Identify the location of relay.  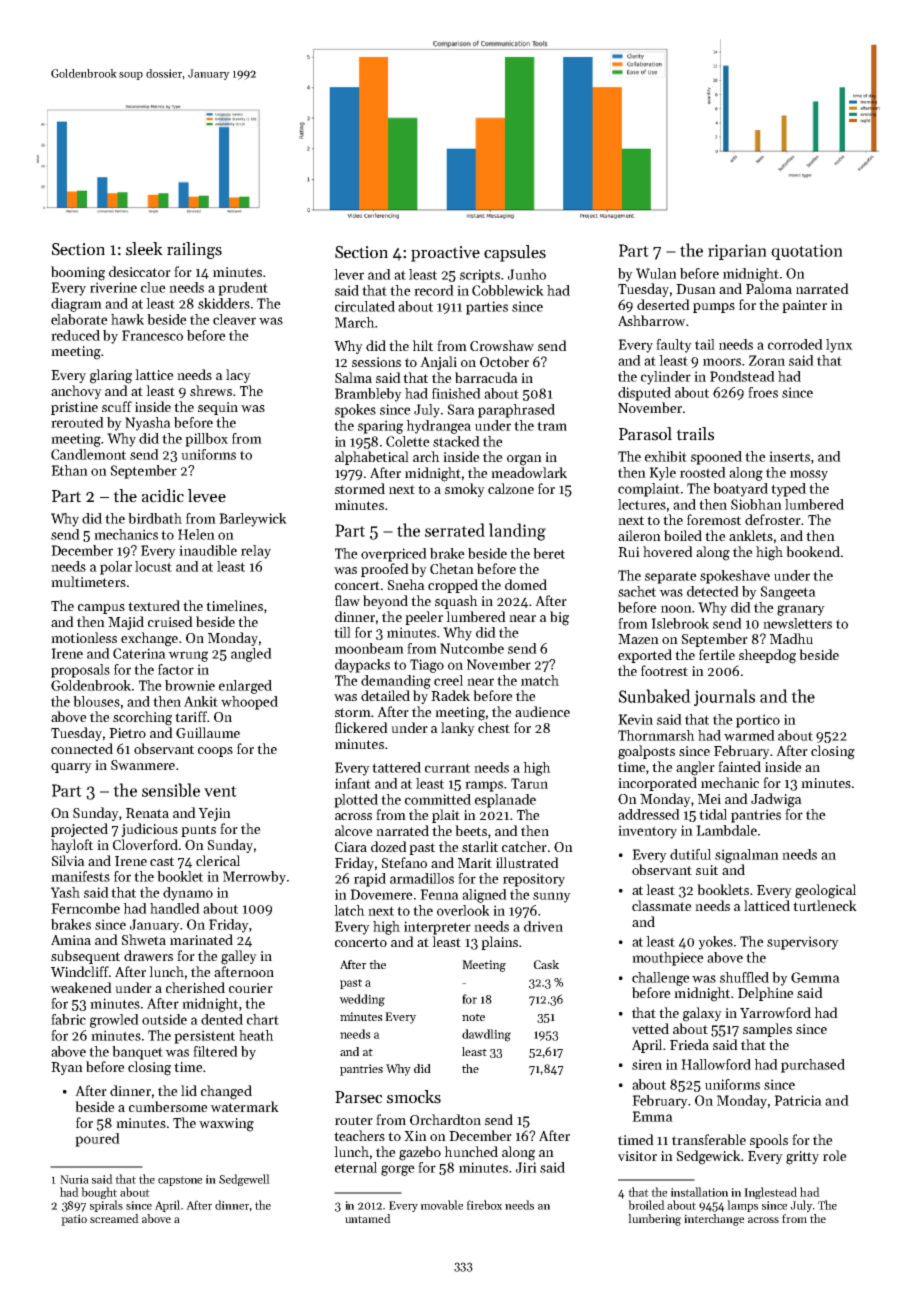
(256, 552).
